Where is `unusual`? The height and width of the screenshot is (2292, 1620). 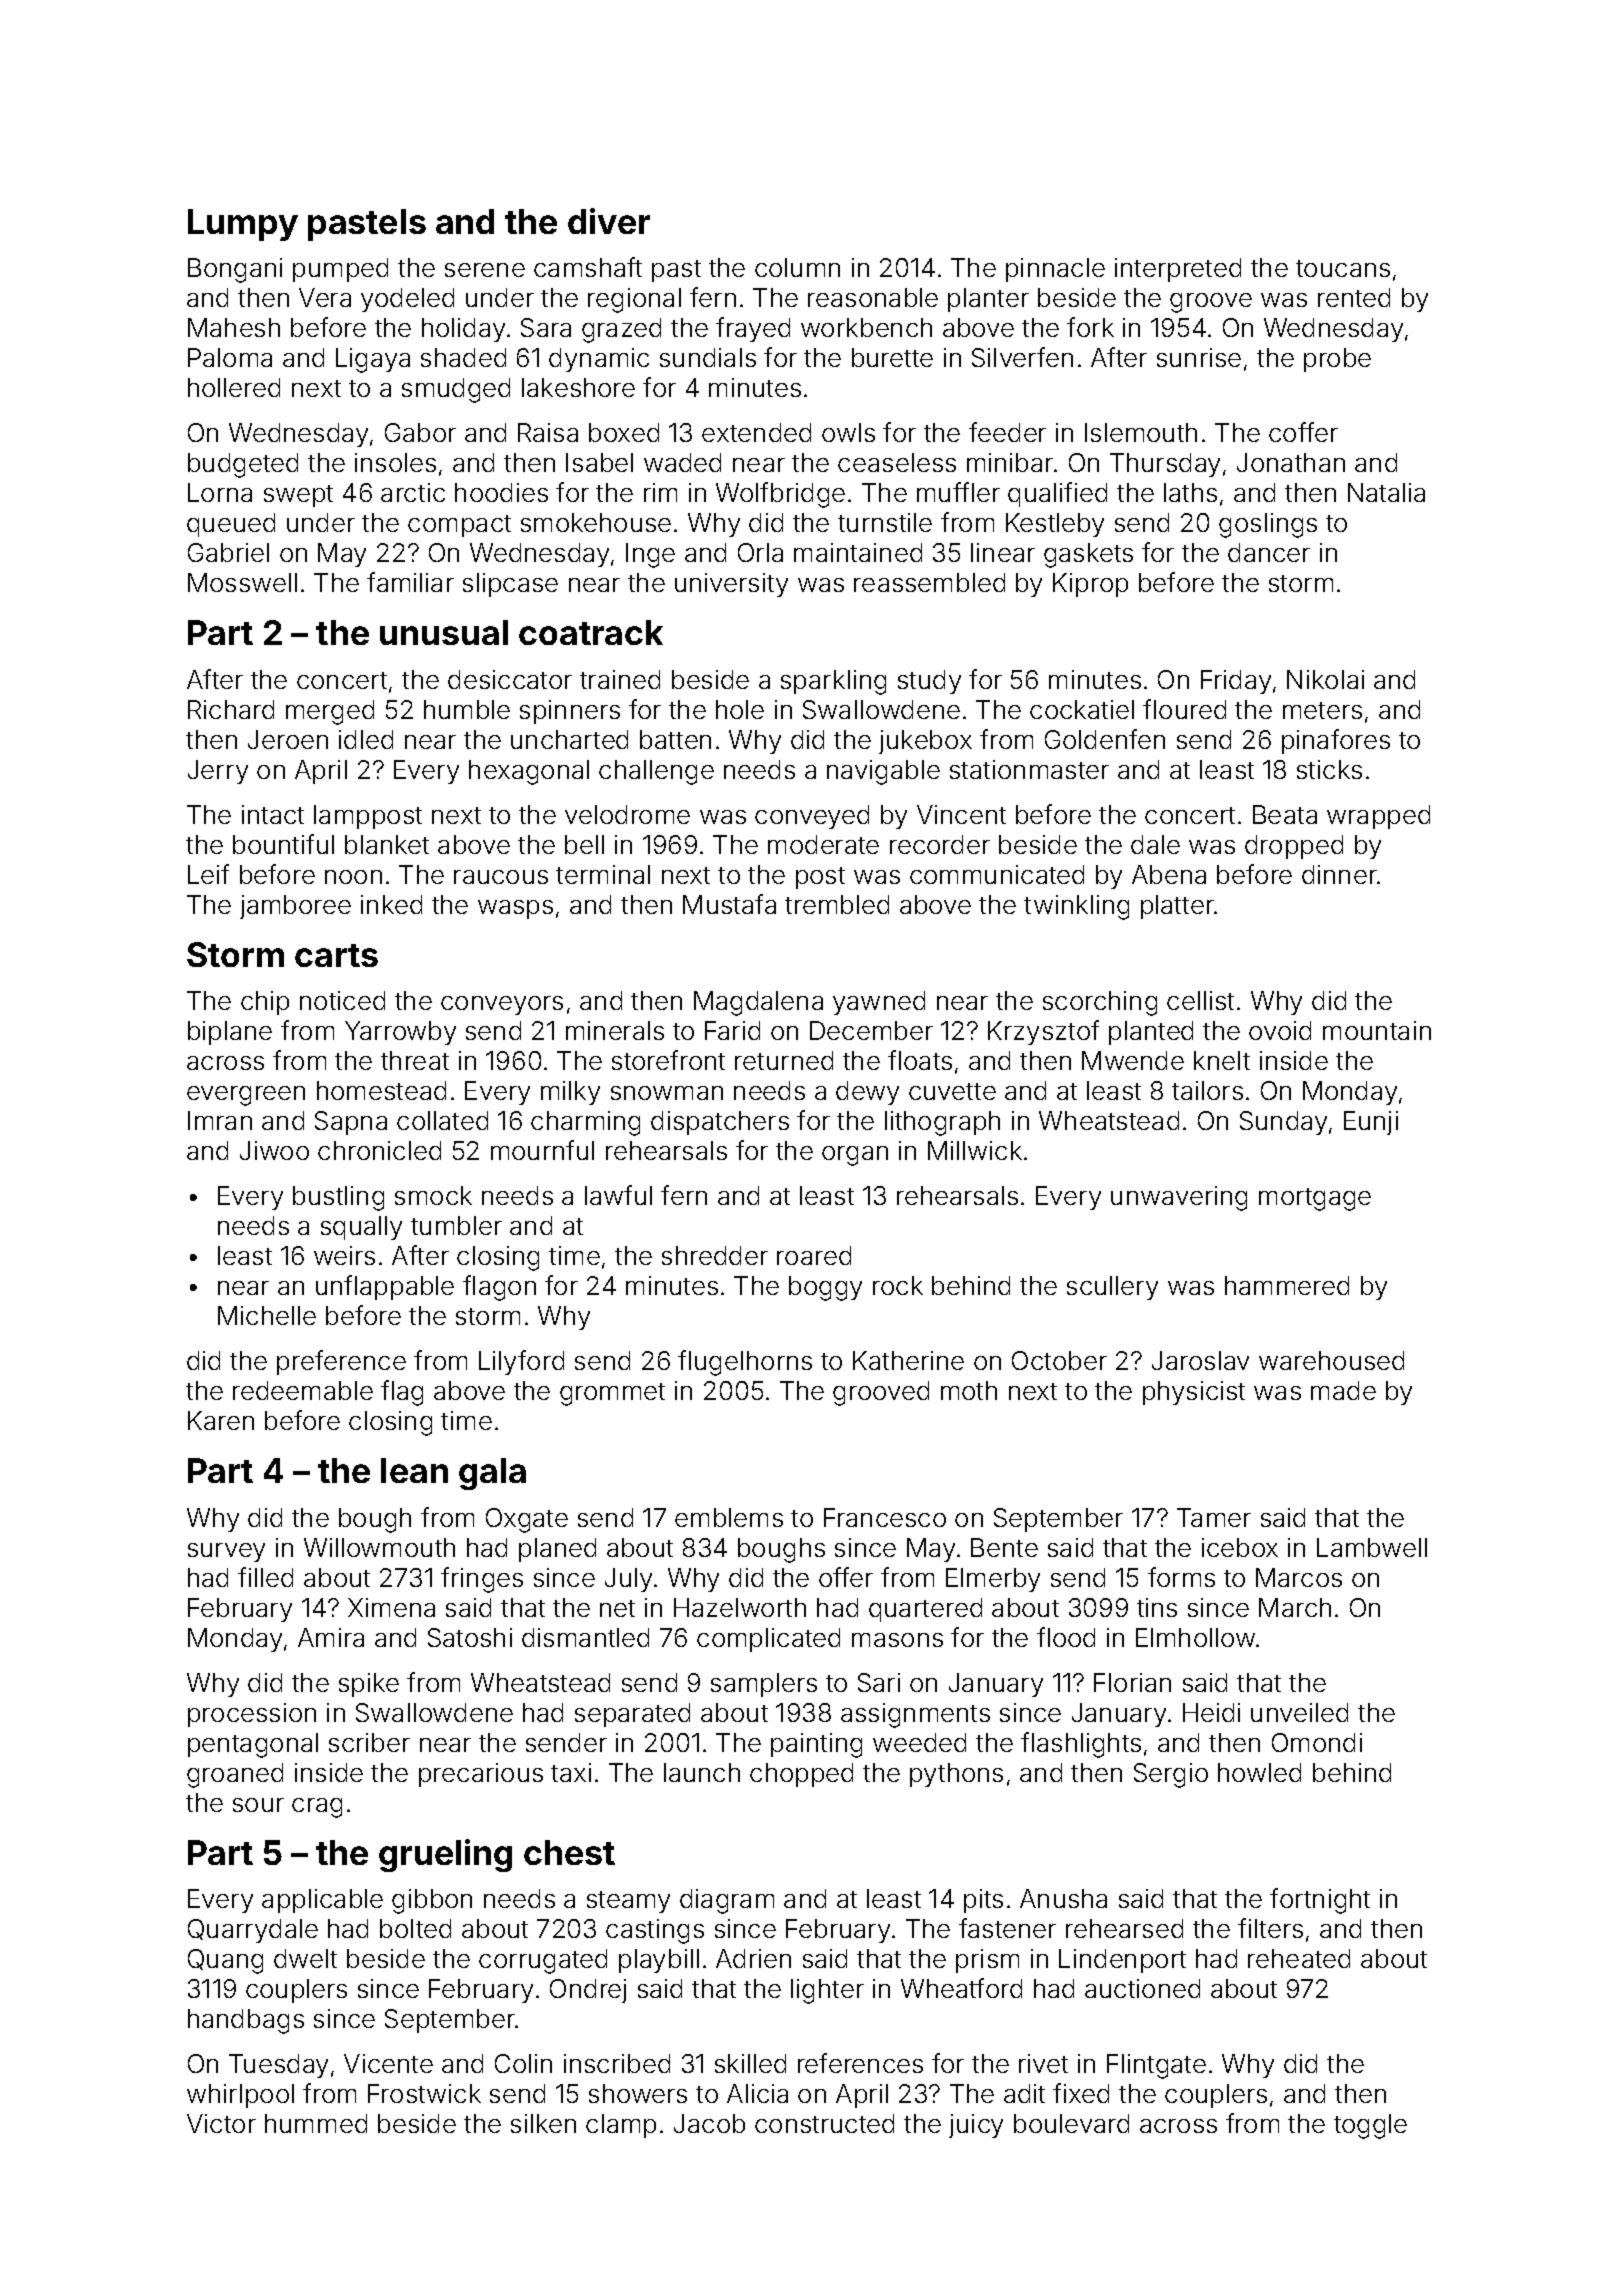
unusual is located at coordinates (444, 632).
